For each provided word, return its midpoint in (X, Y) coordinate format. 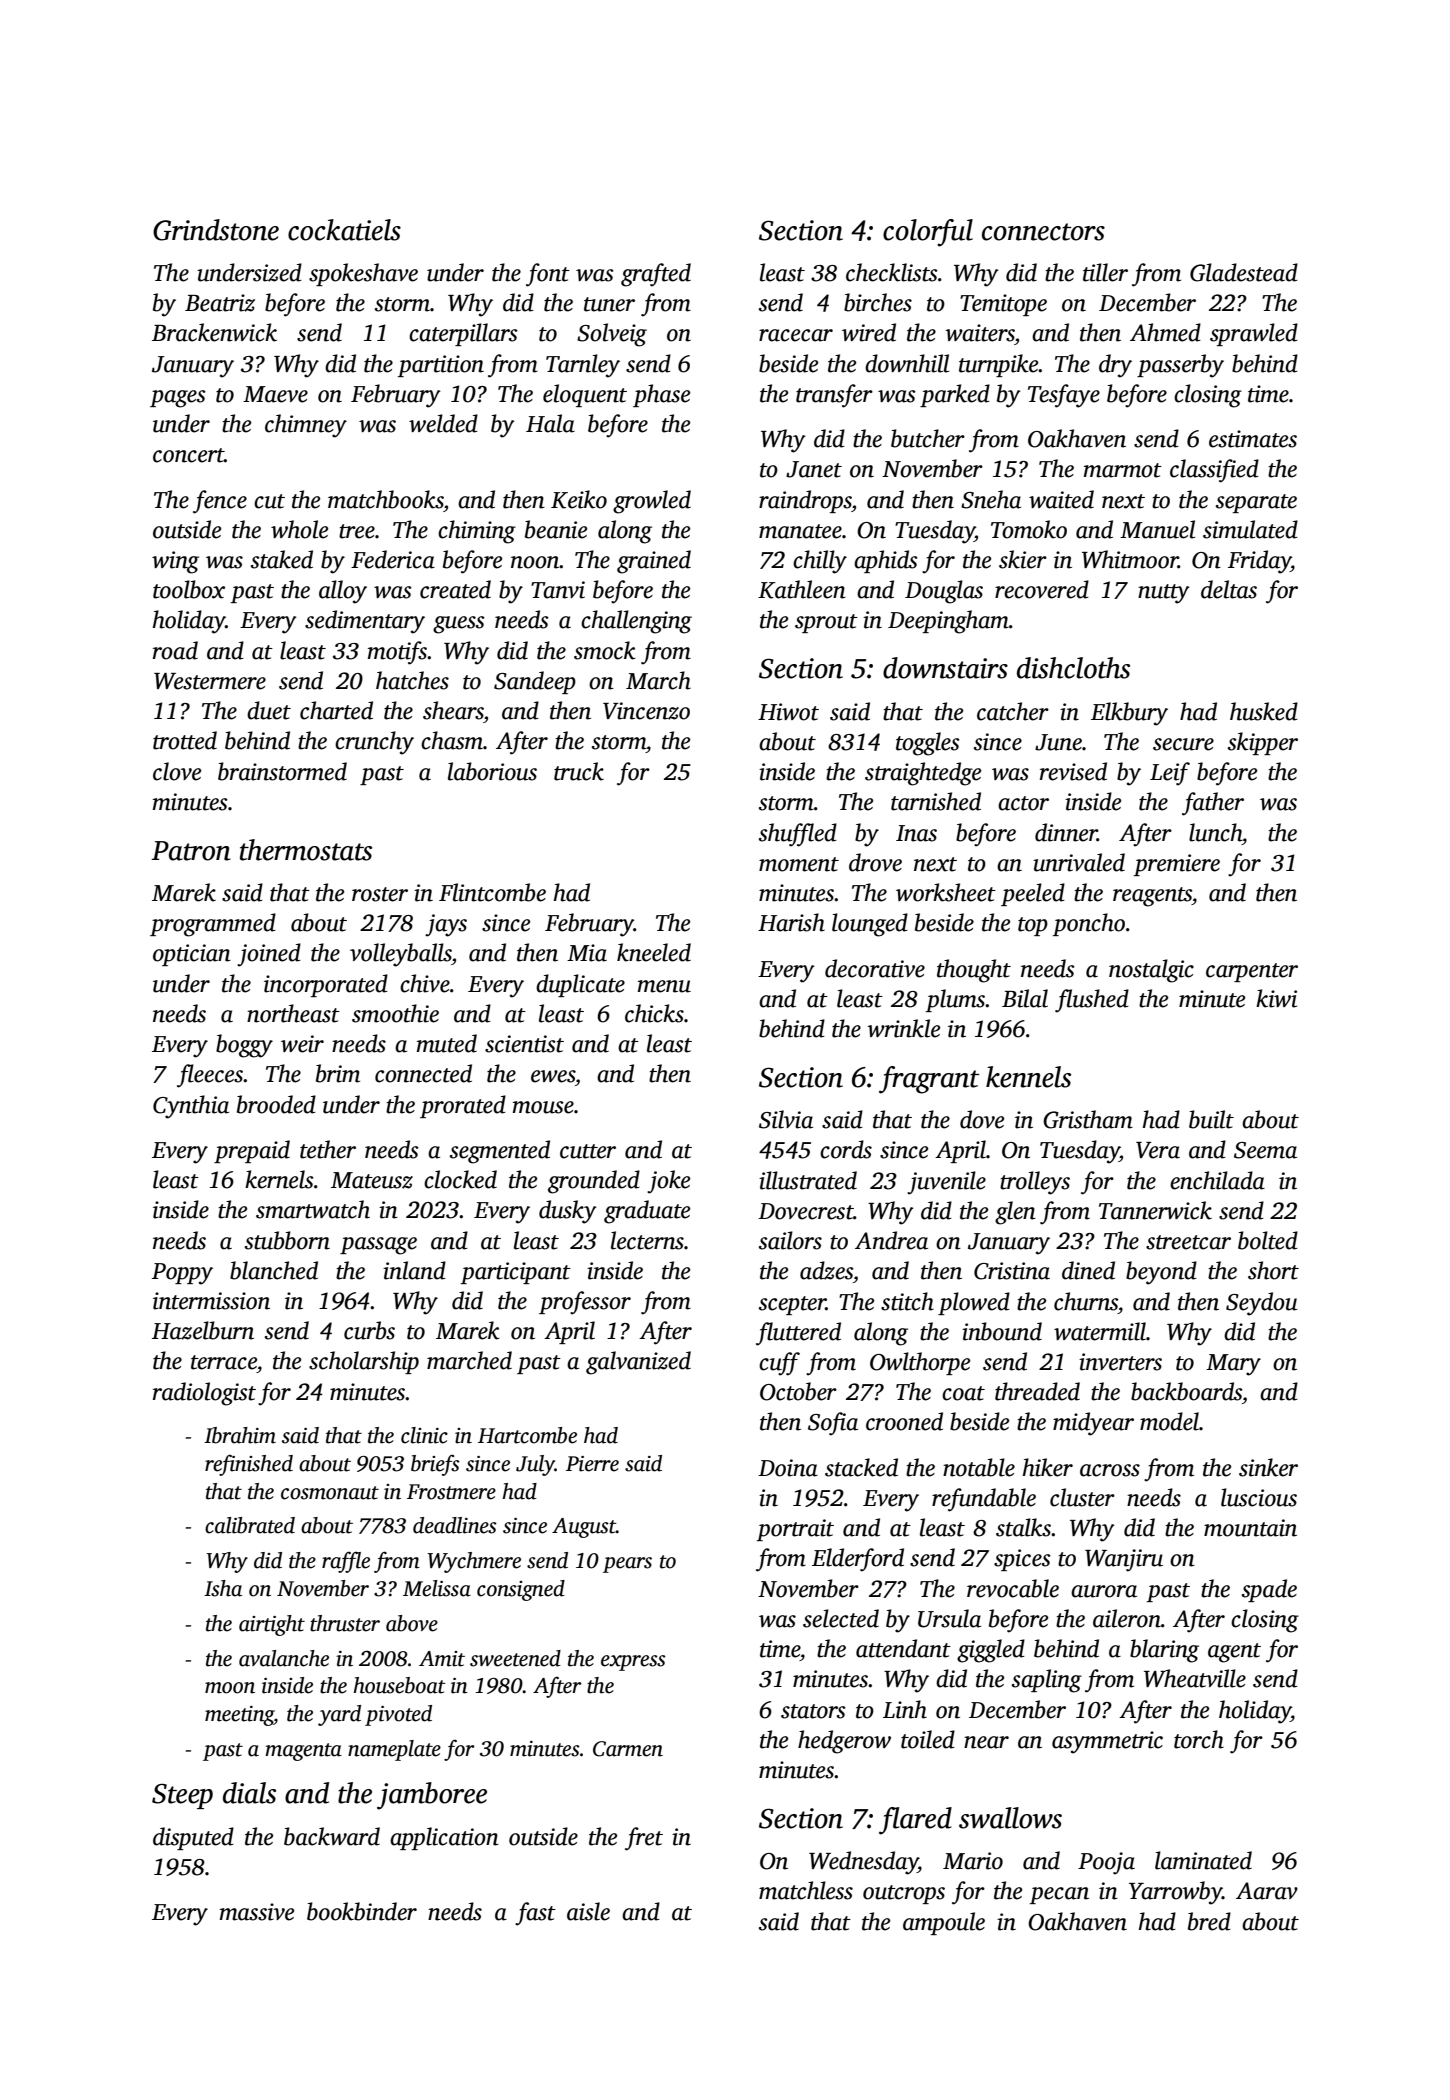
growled (652, 502)
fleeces (210, 1076)
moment (799, 864)
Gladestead (1244, 272)
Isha (223, 1588)
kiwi (1276, 998)
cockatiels (344, 230)
